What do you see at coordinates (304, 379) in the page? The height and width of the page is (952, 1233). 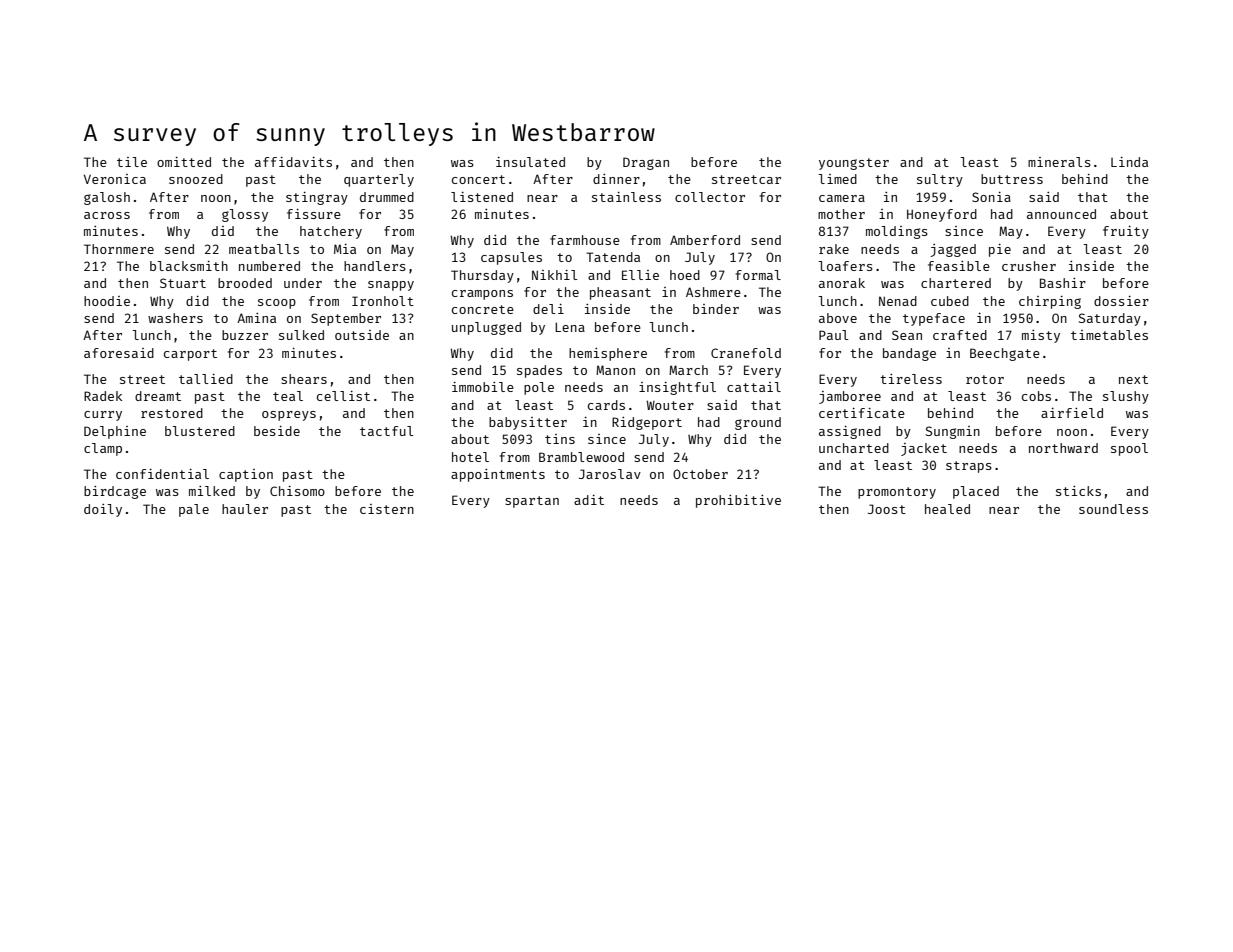 I see `shears` at bounding box center [304, 379].
